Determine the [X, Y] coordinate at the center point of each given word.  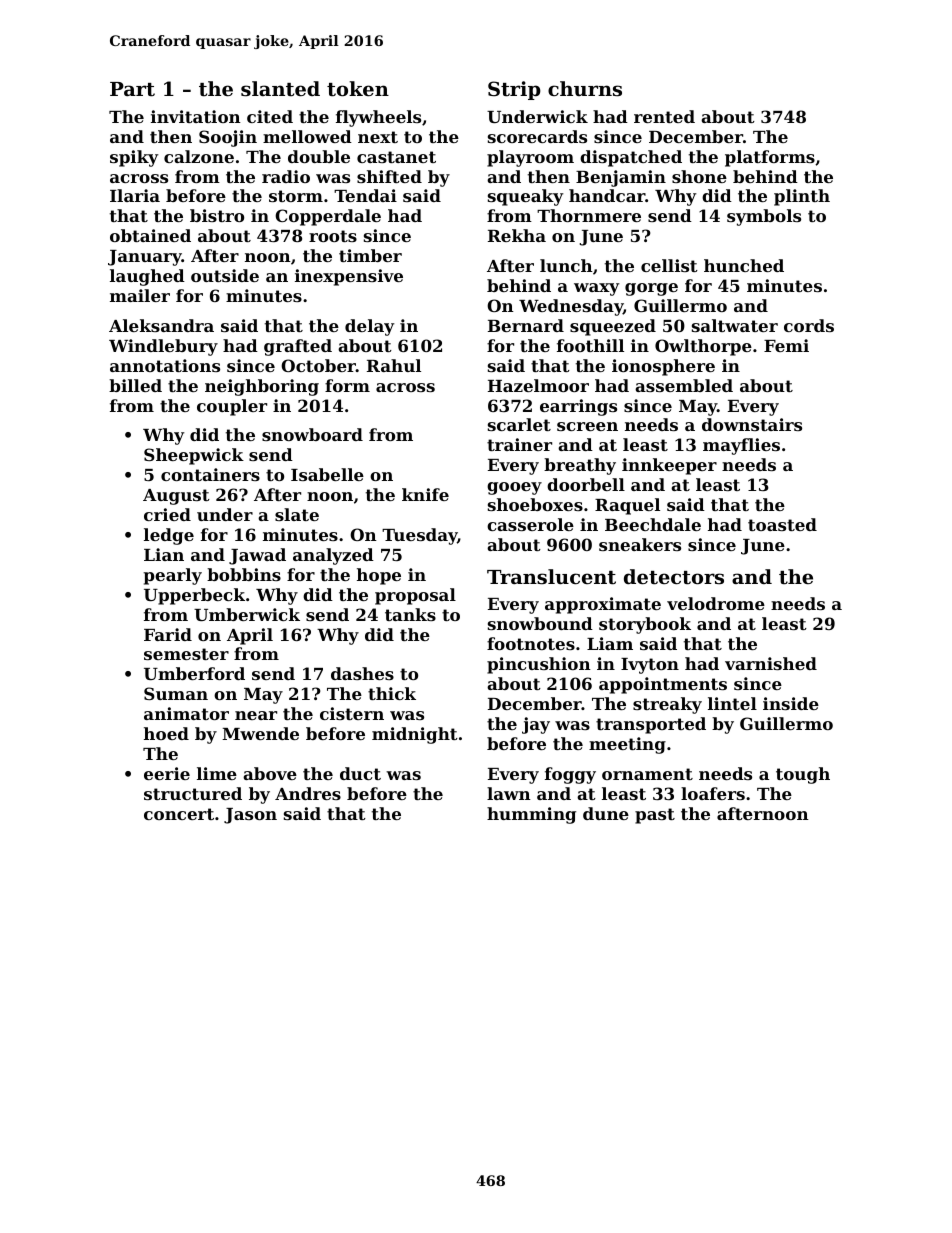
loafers [713, 793]
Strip [514, 90]
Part [132, 89]
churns [585, 89]
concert [179, 814]
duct [360, 773]
